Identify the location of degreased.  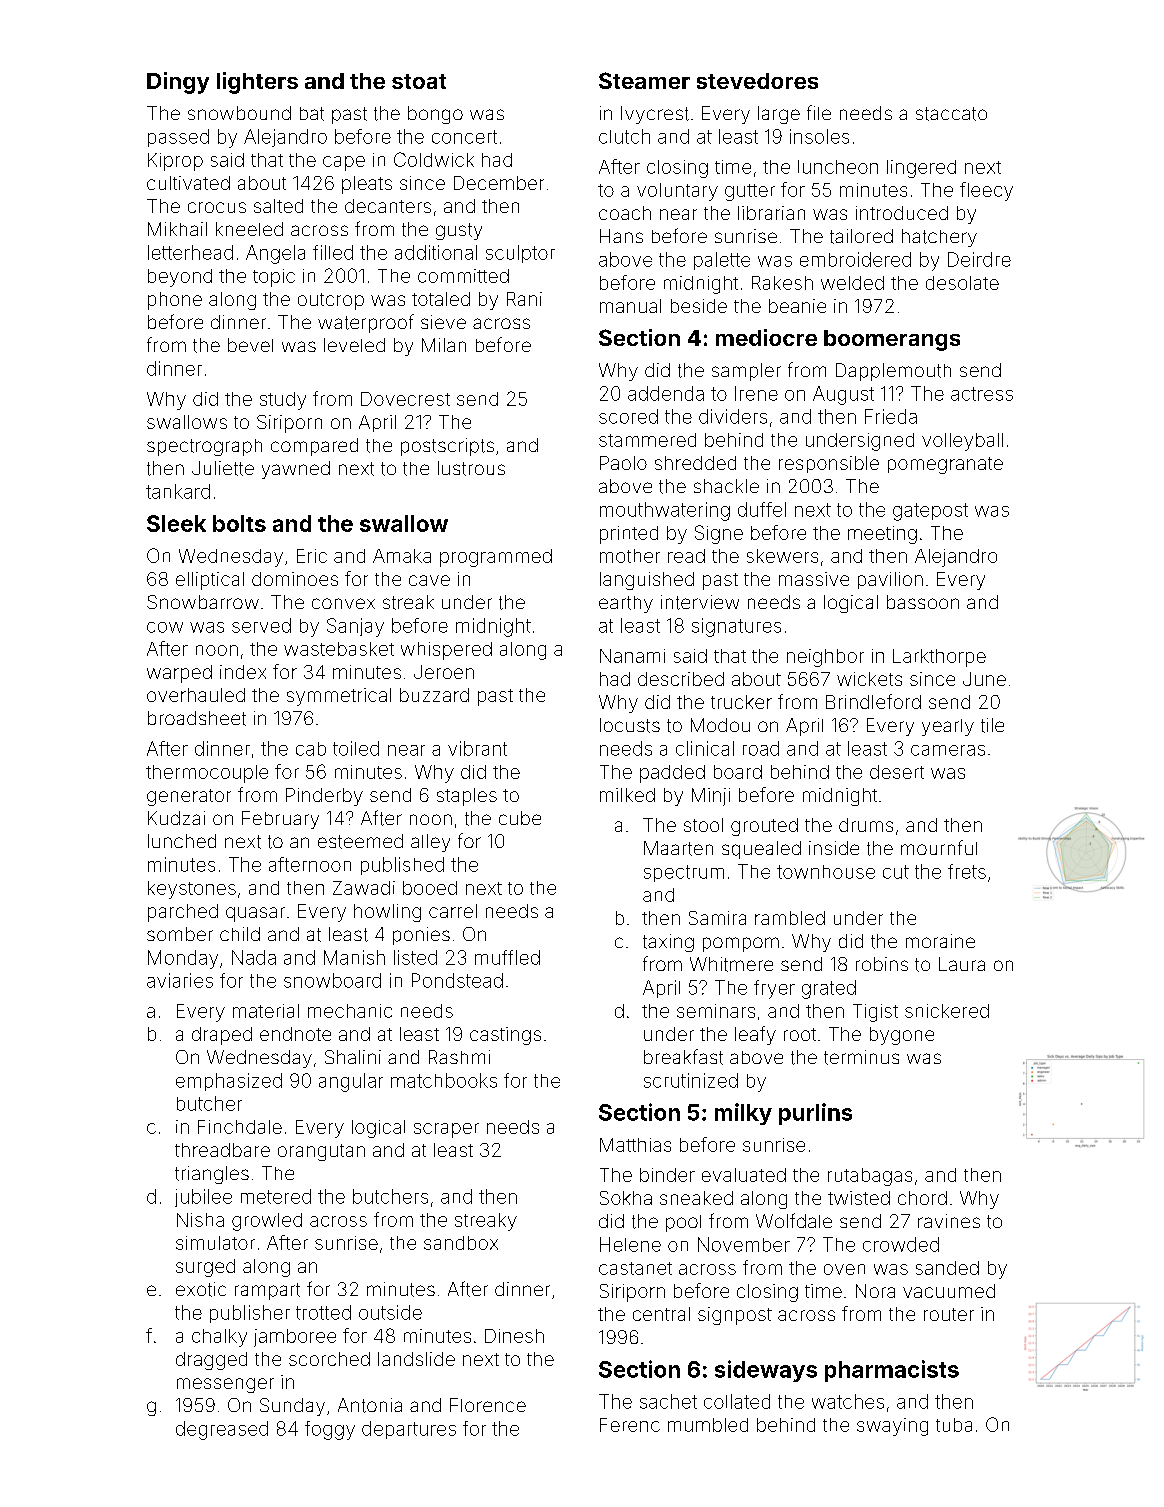
(222, 1430).
